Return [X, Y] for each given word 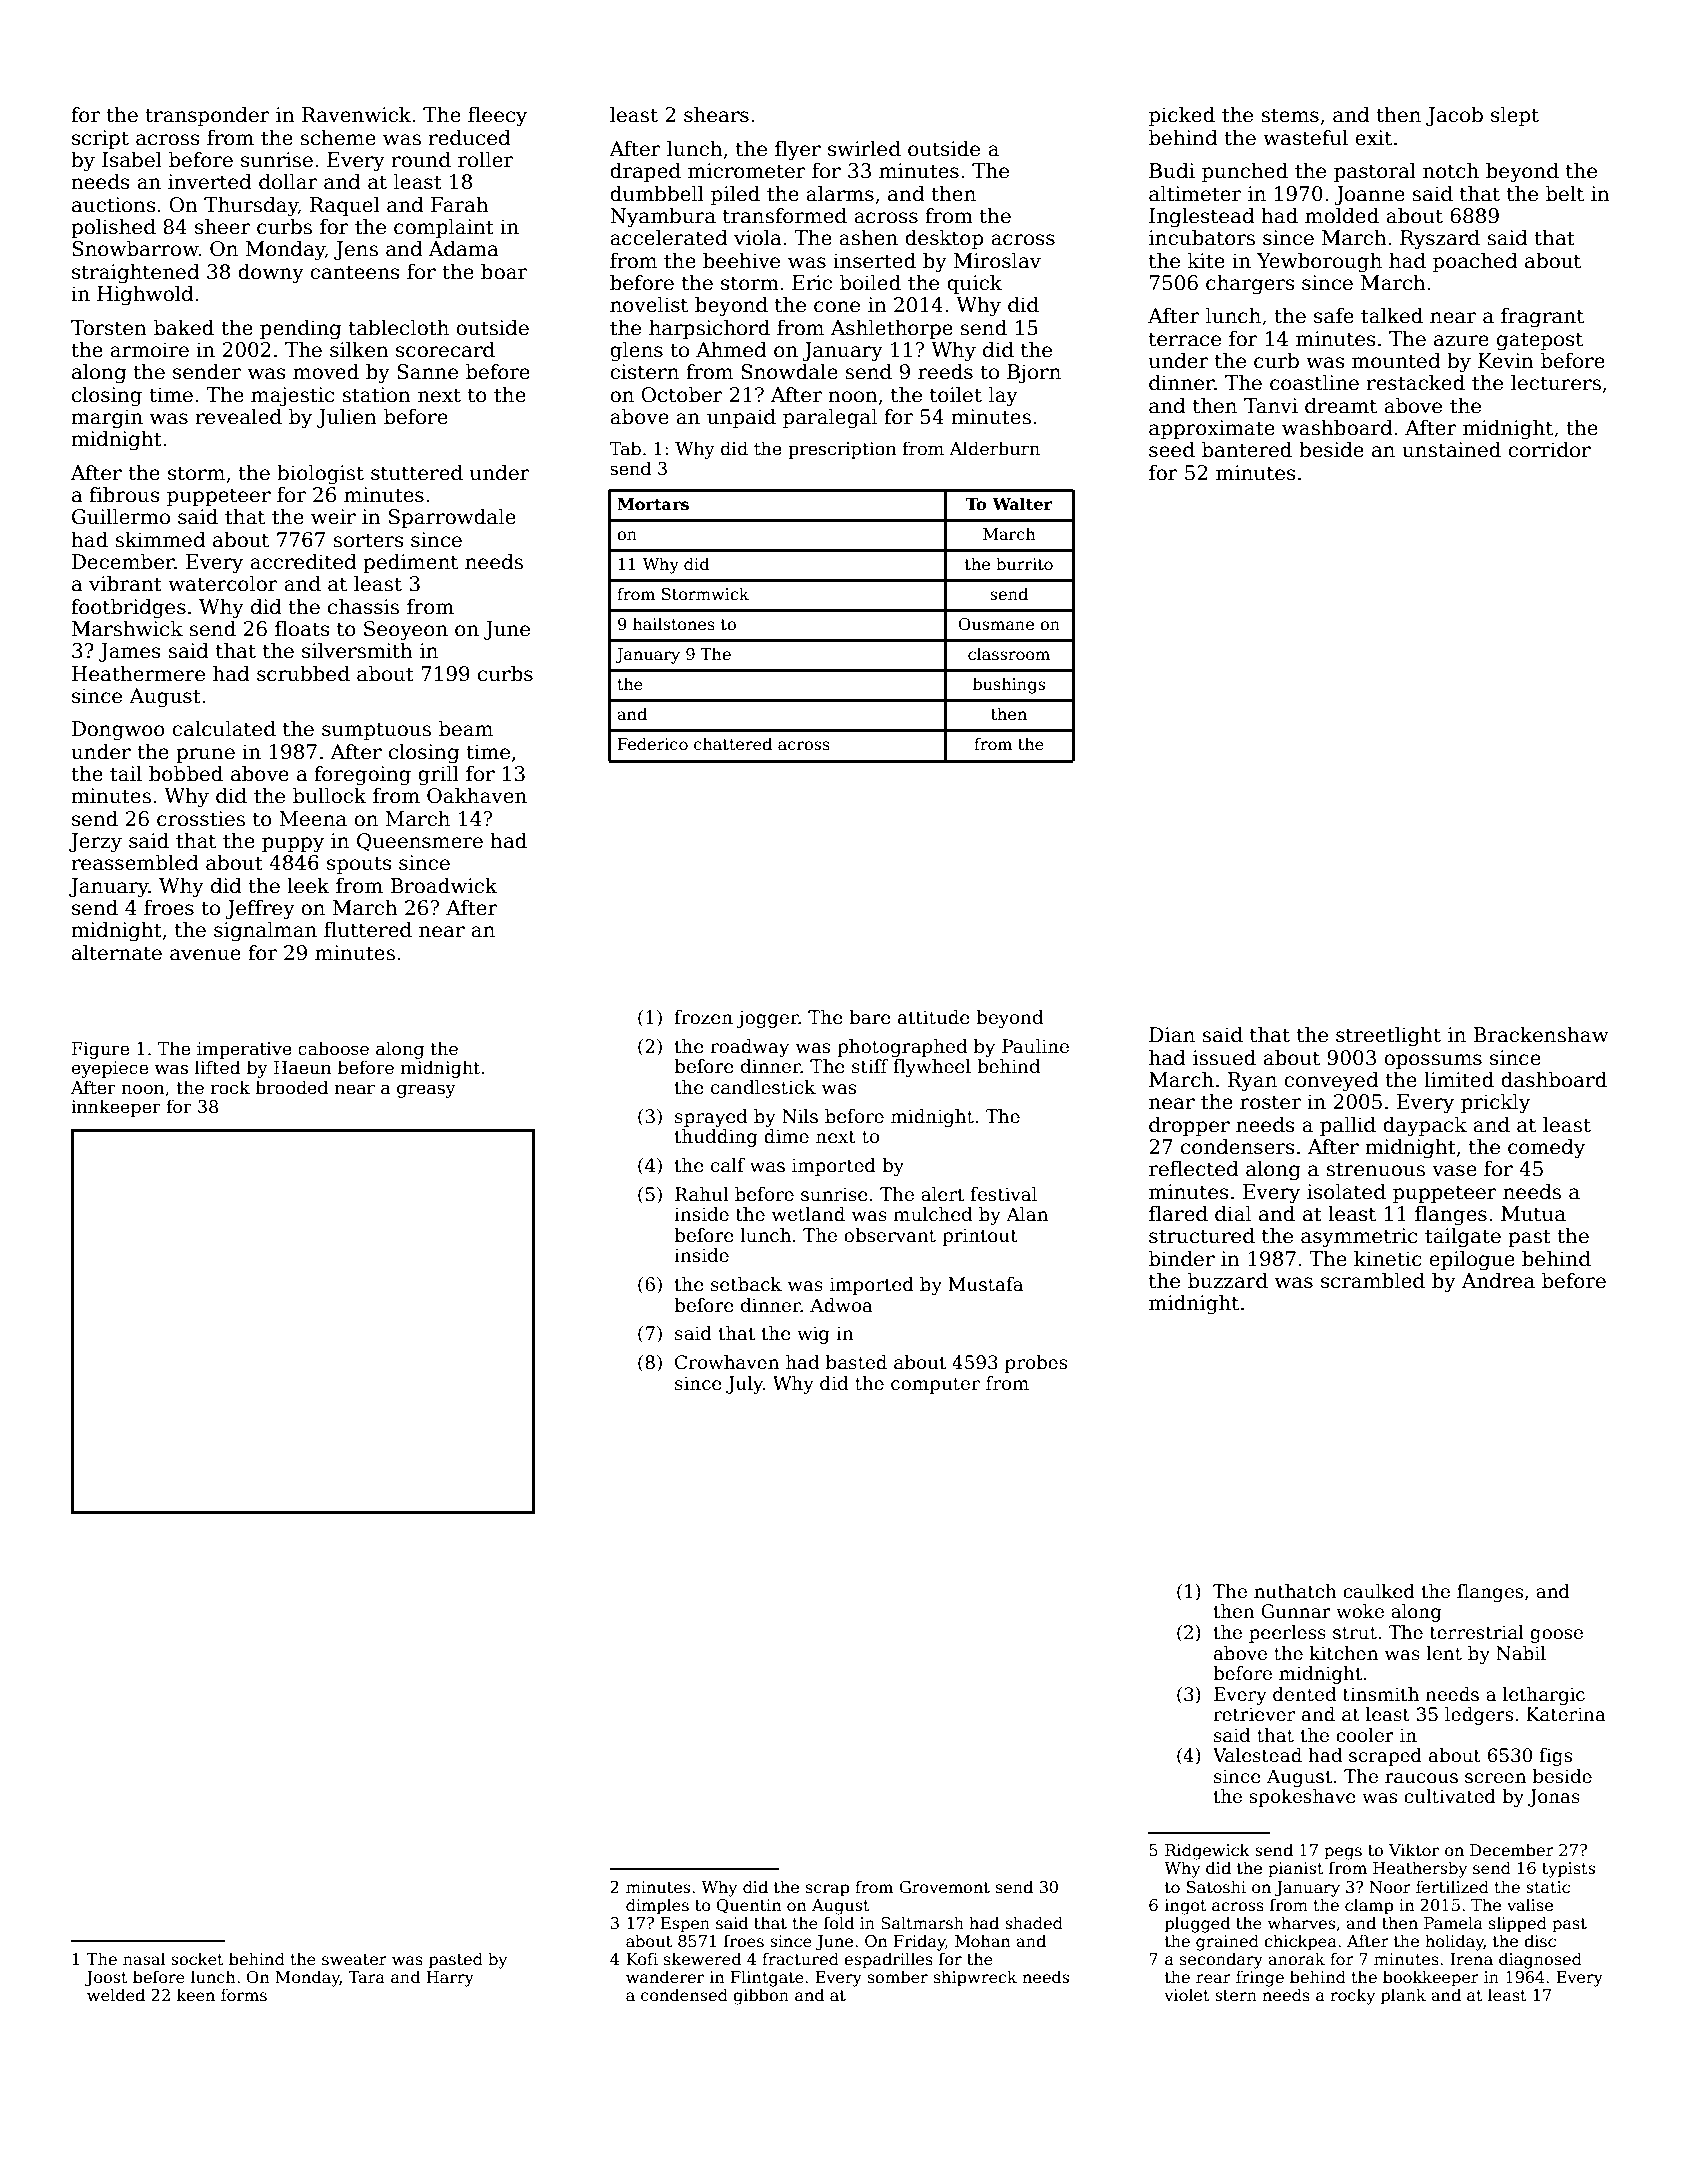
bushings [1009, 685]
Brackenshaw [1541, 1034]
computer [935, 1385]
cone [837, 307]
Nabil [1521, 1653]
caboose [333, 1048]
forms [244, 1995]
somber [898, 1977]
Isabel [132, 159]
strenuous [1375, 1169]
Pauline [1035, 1046]
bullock [330, 795]
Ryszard [1440, 239]
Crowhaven [727, 1362]
